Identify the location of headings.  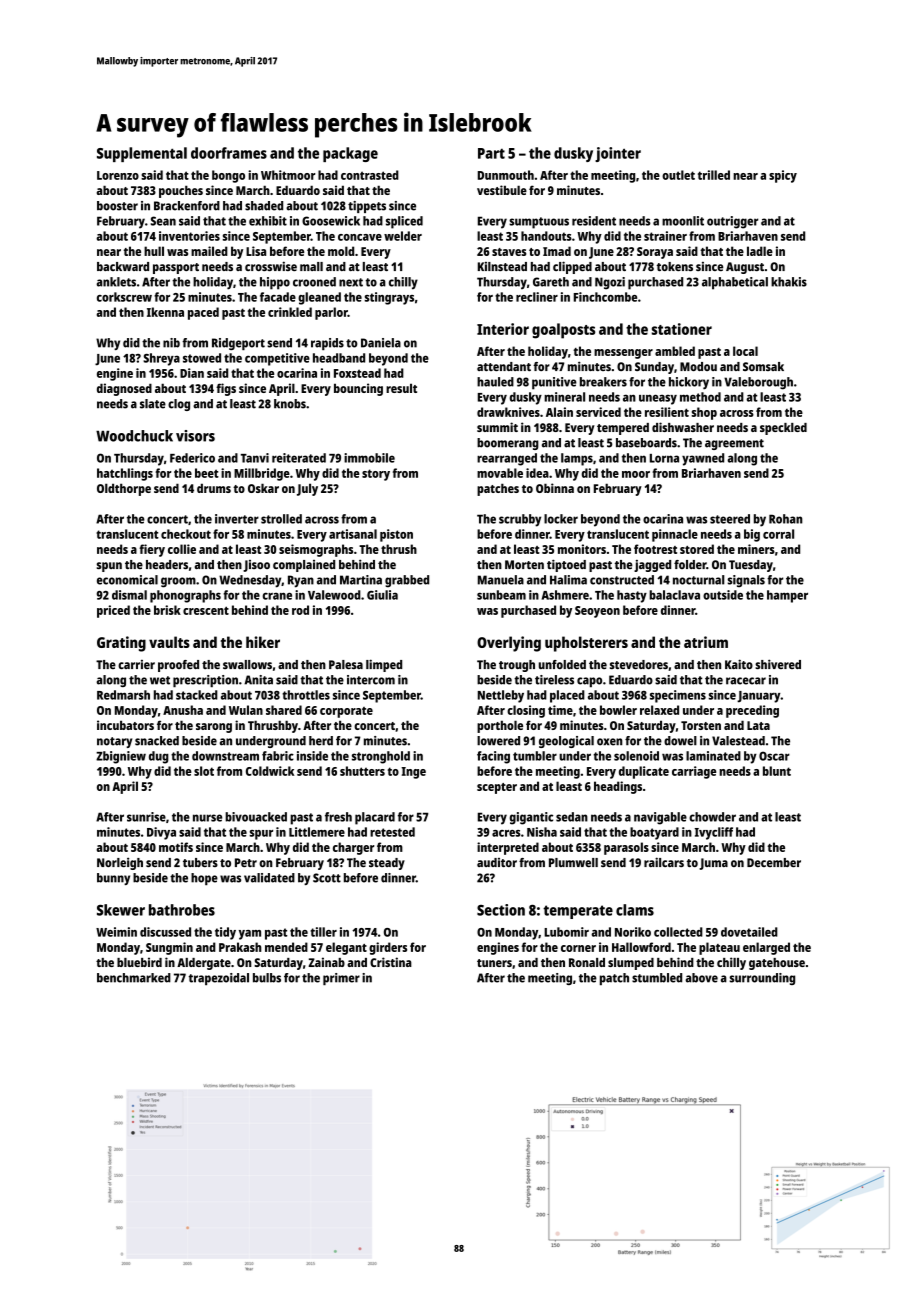
(618, 787).
